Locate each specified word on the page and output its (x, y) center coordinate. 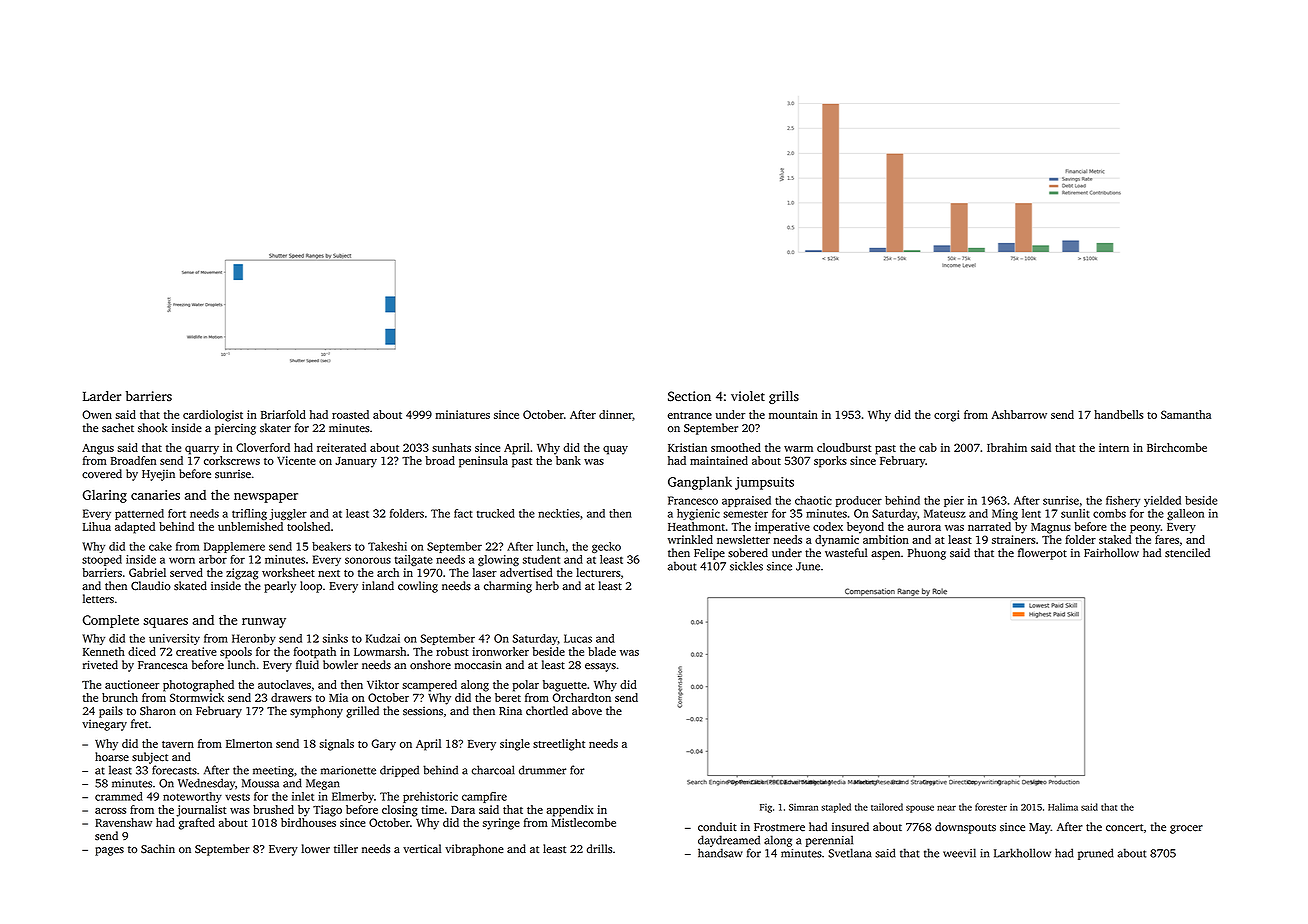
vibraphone (474, 850)
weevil (959, 853)
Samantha (1186, 414)
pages (109, 851)
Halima (1063, 807)
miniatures (462, 414)
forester (991, 807)
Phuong (927, 554)
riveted (100, 665)
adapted (135, 528)
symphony (316, 712)
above (587, 711)
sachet (118, 428)
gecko (606, 547)
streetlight (559, 745)
